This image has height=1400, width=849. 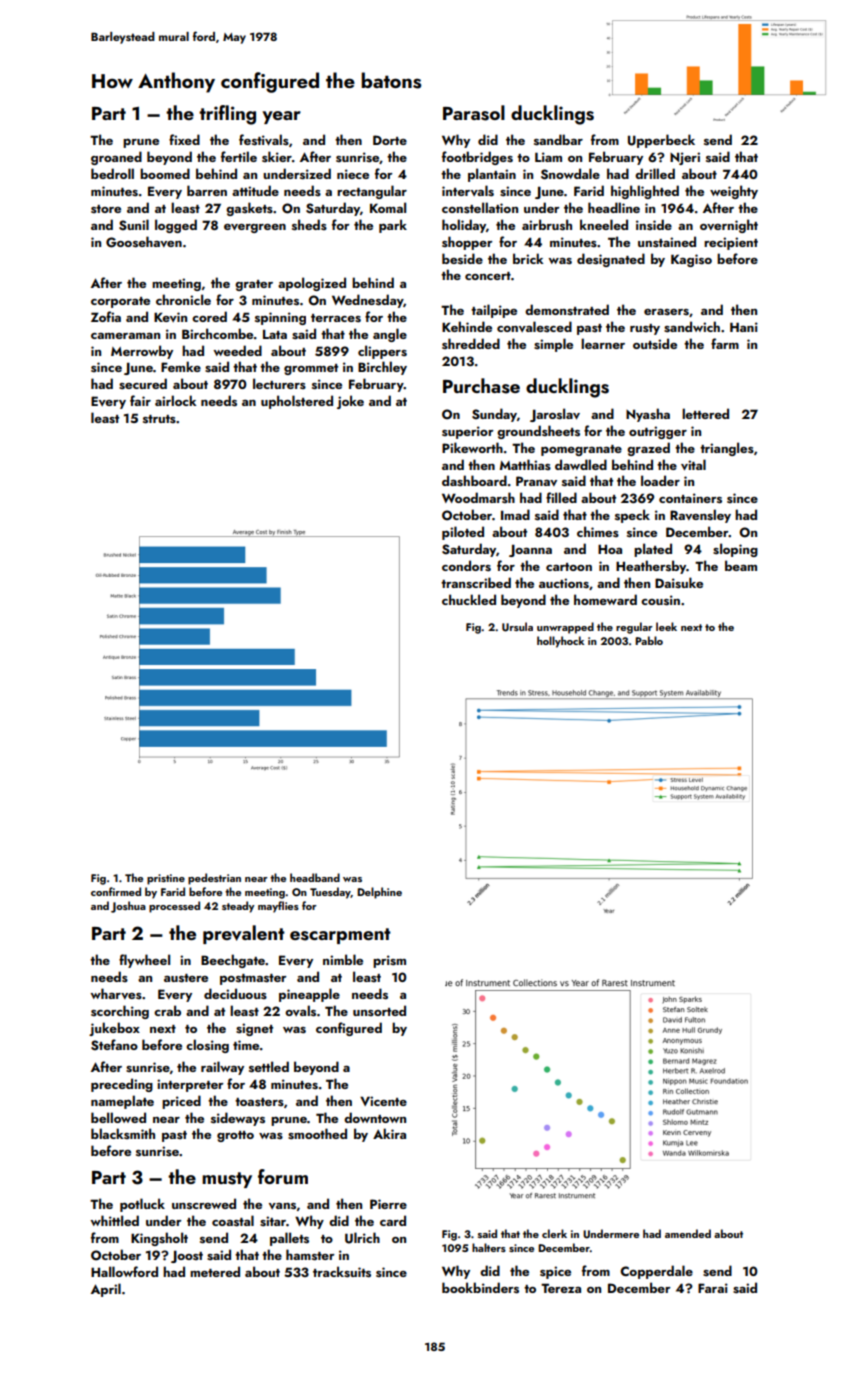 What do you see at coordinates (166, 879) in the image?
I see `pristine` at bounding box center [166, 879].
